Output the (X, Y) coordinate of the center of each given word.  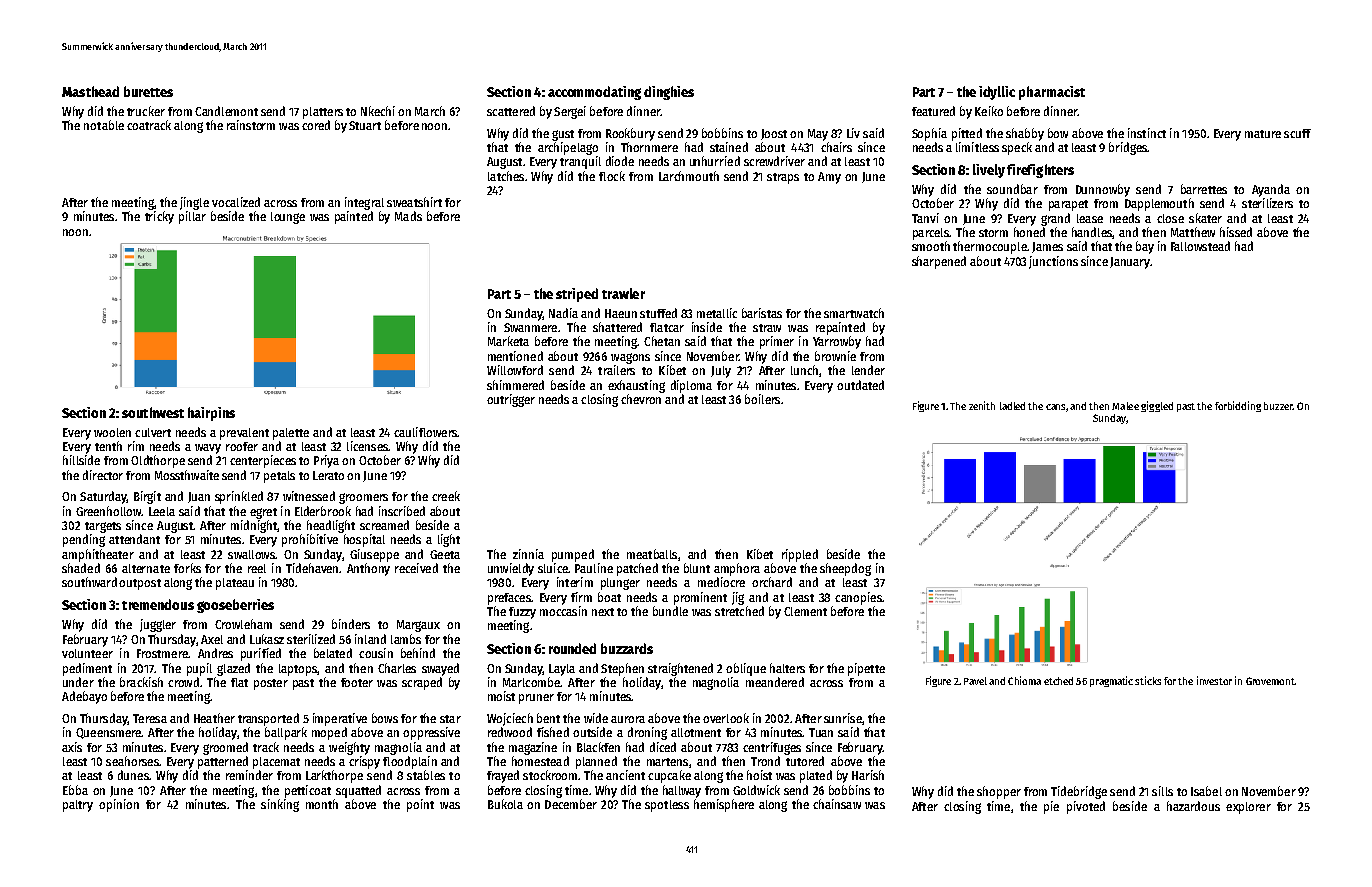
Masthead (90, 91)
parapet (1068, 205)
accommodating (594, 93)
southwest (153, 412)
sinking (280, 805)
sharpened (939, 262)
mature (1263, 134)
